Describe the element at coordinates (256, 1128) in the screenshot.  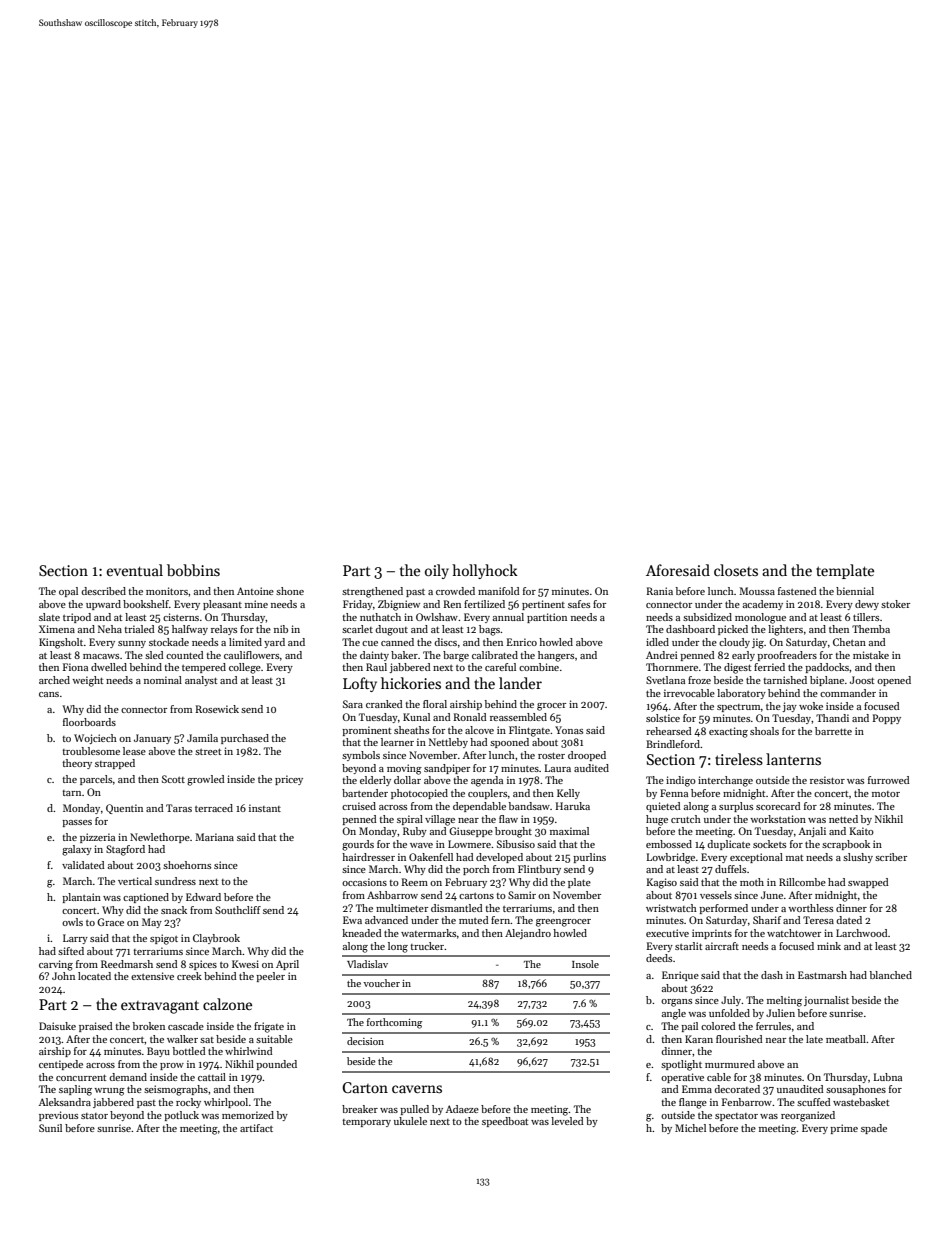
I see `artifact` at that location.
